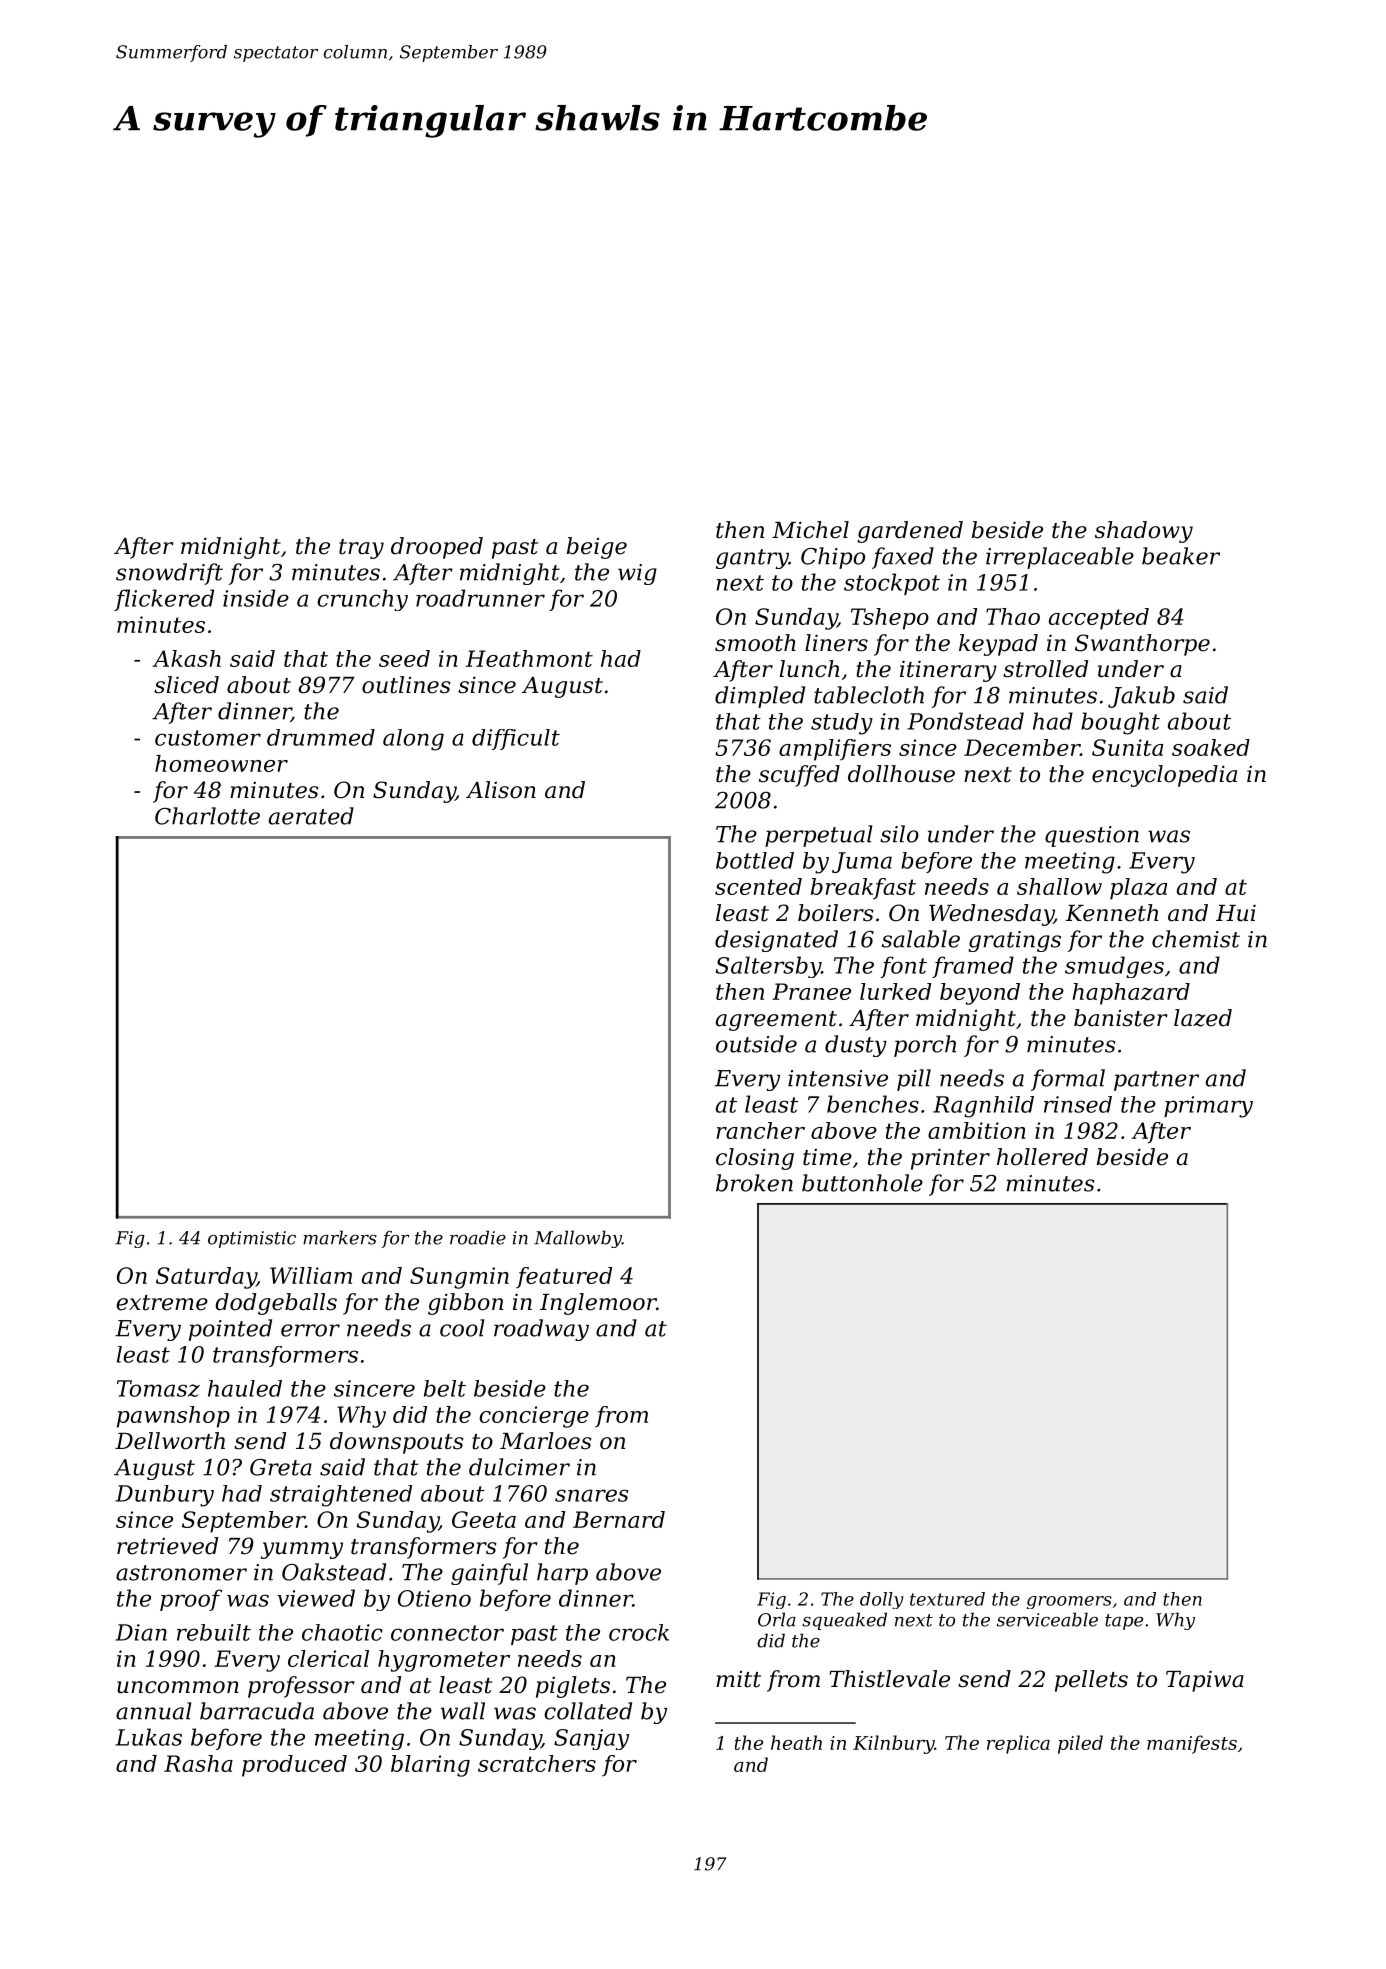 This screenshot has width=1386, height=1969. What do you see at coordinates (362, 600) in the screenshot?
I see `crunchy` at bounding box center [362, 600].
